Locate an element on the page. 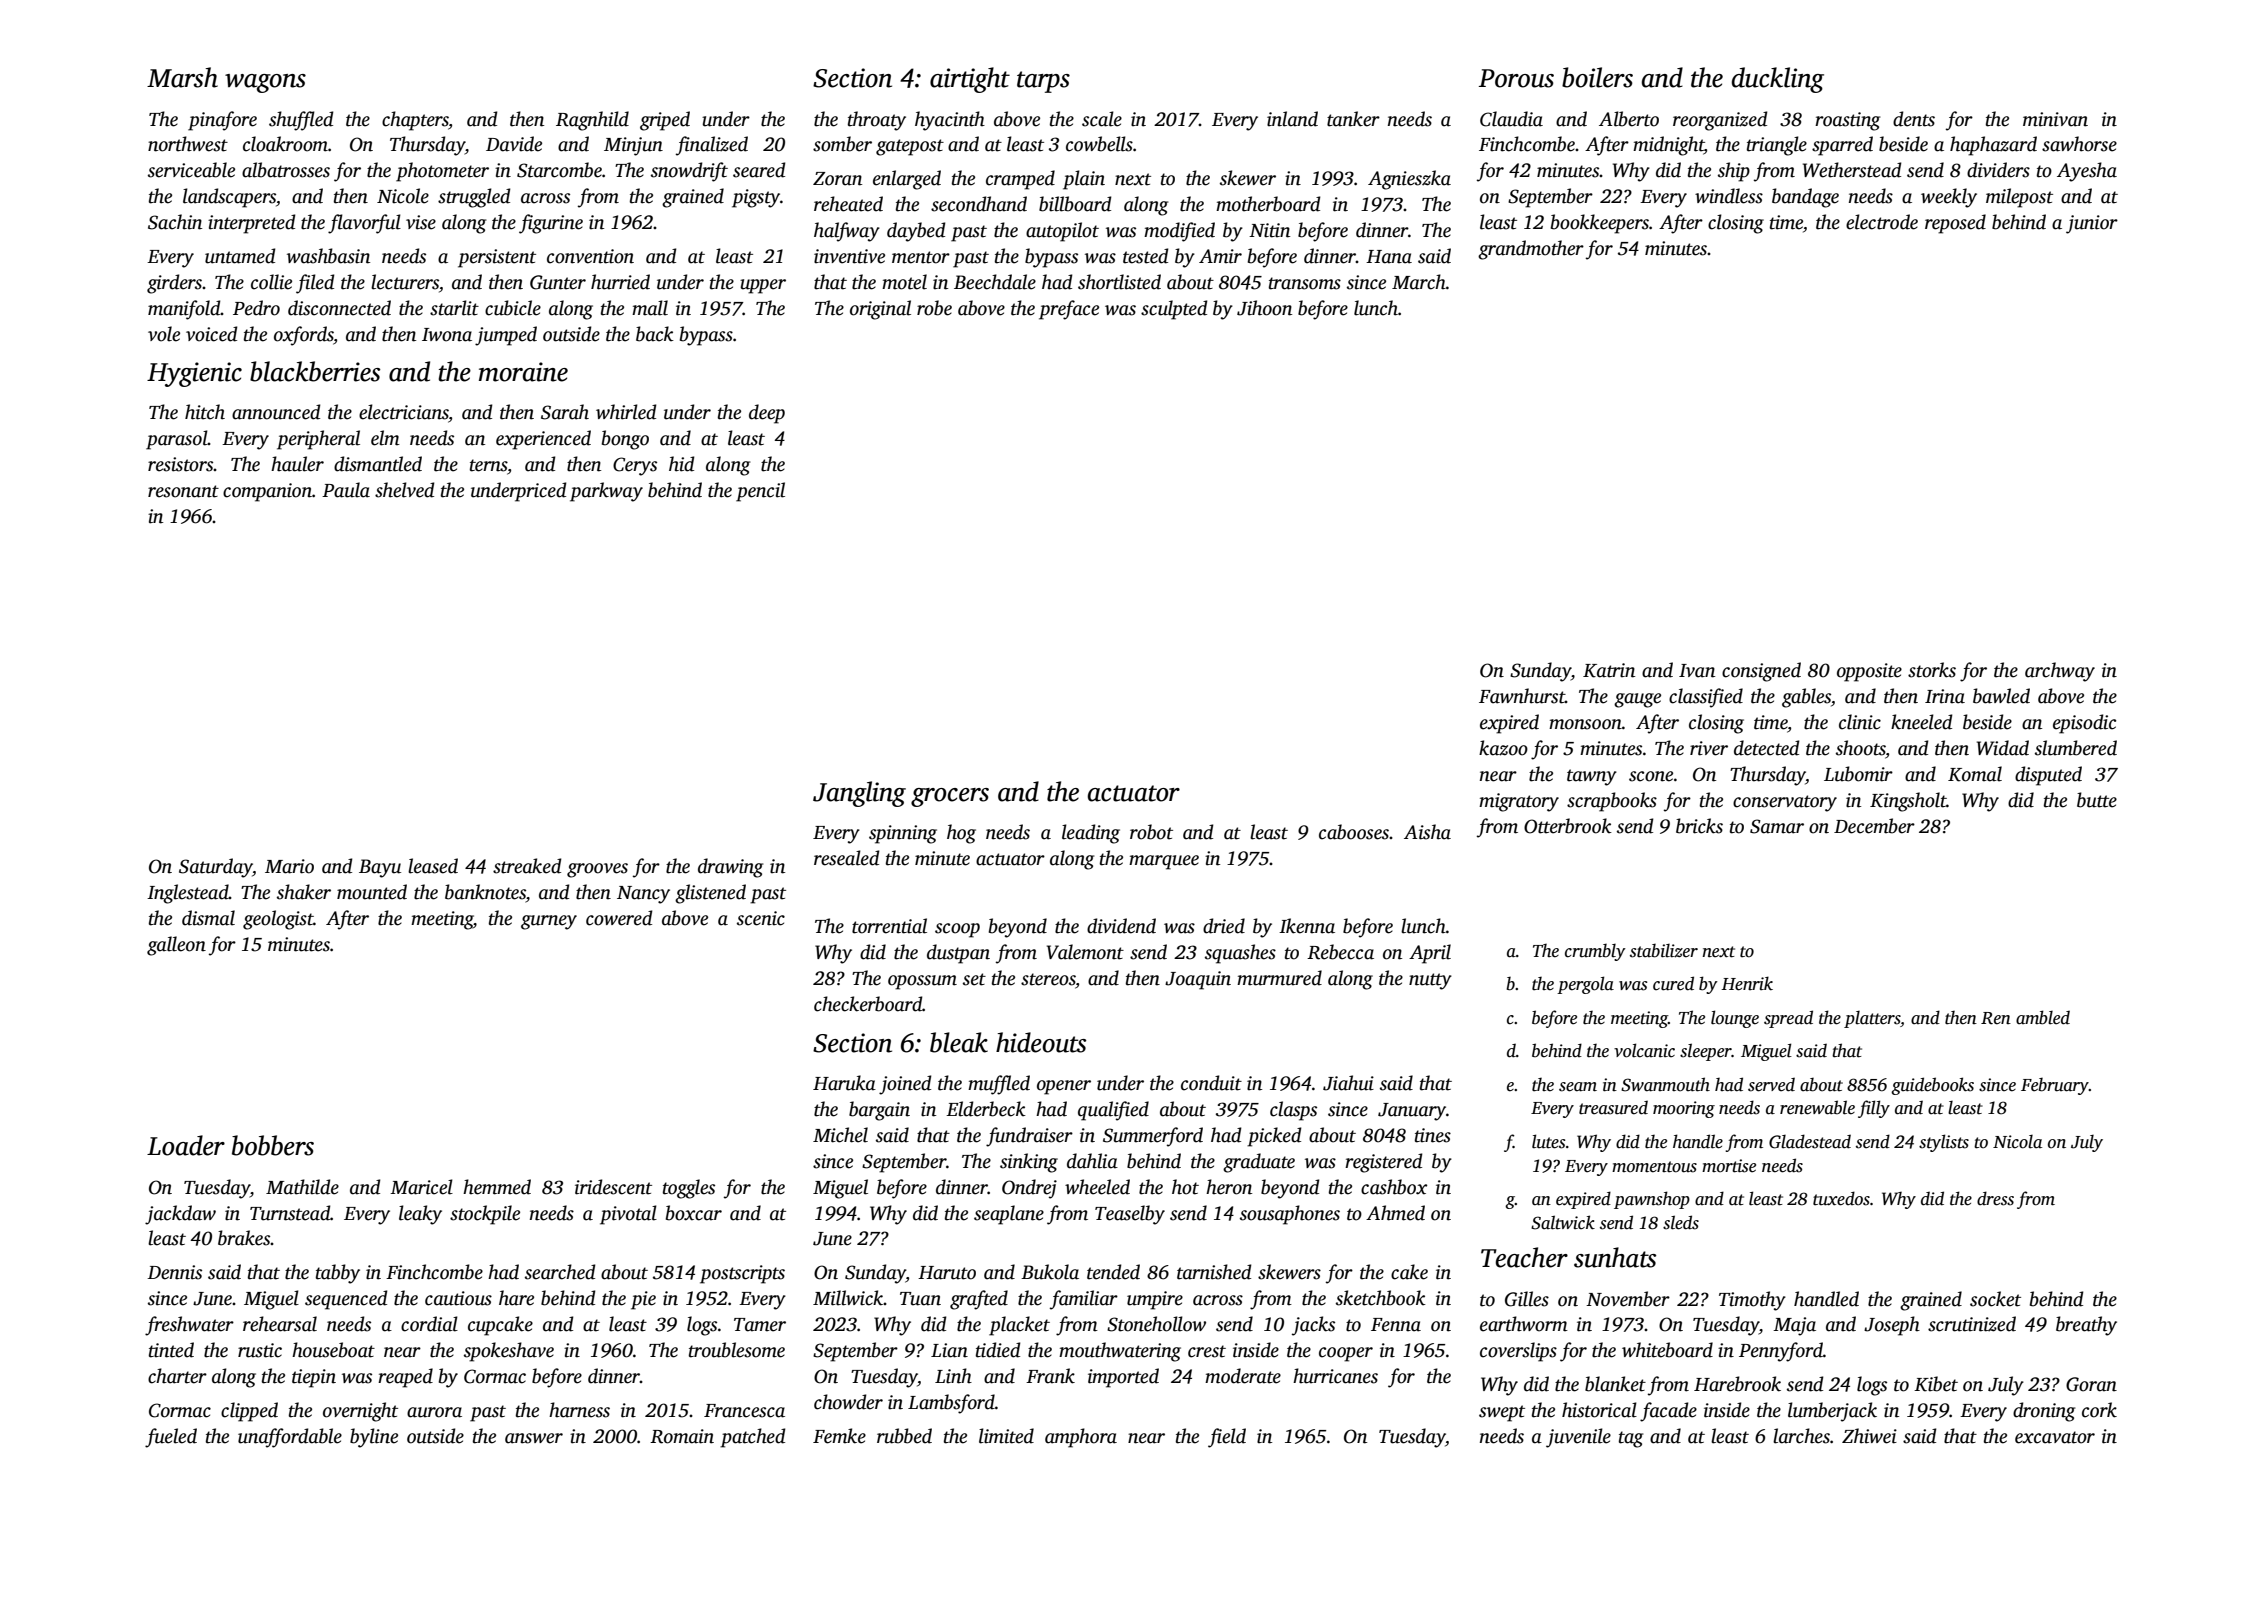 This document has height=1602, width=2265. Timothy is located at coordinates (1752, 1301).
